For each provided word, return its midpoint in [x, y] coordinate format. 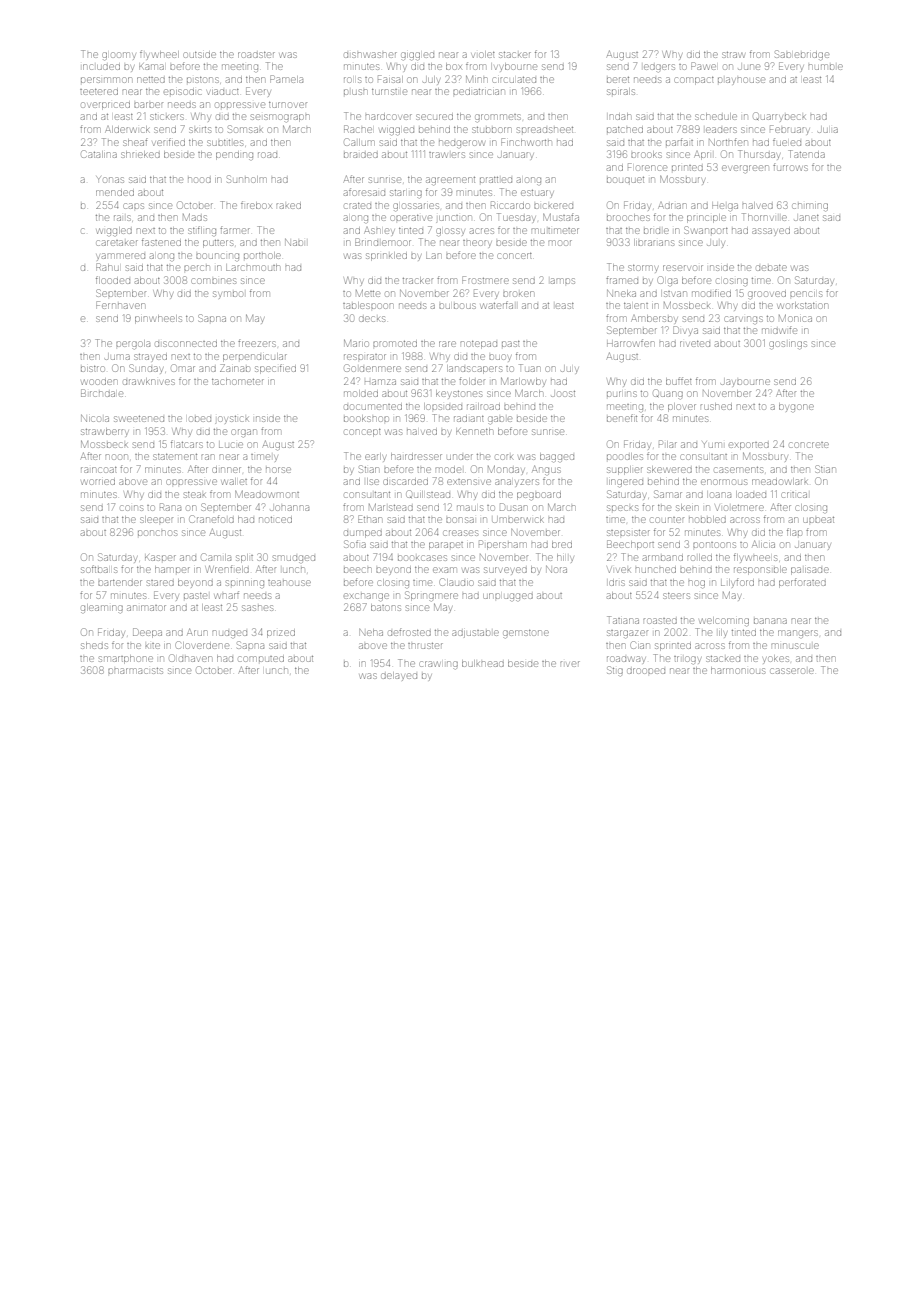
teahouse [289, 583]
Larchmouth [253, 267]
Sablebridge [802, 54]
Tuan [529, 368]
